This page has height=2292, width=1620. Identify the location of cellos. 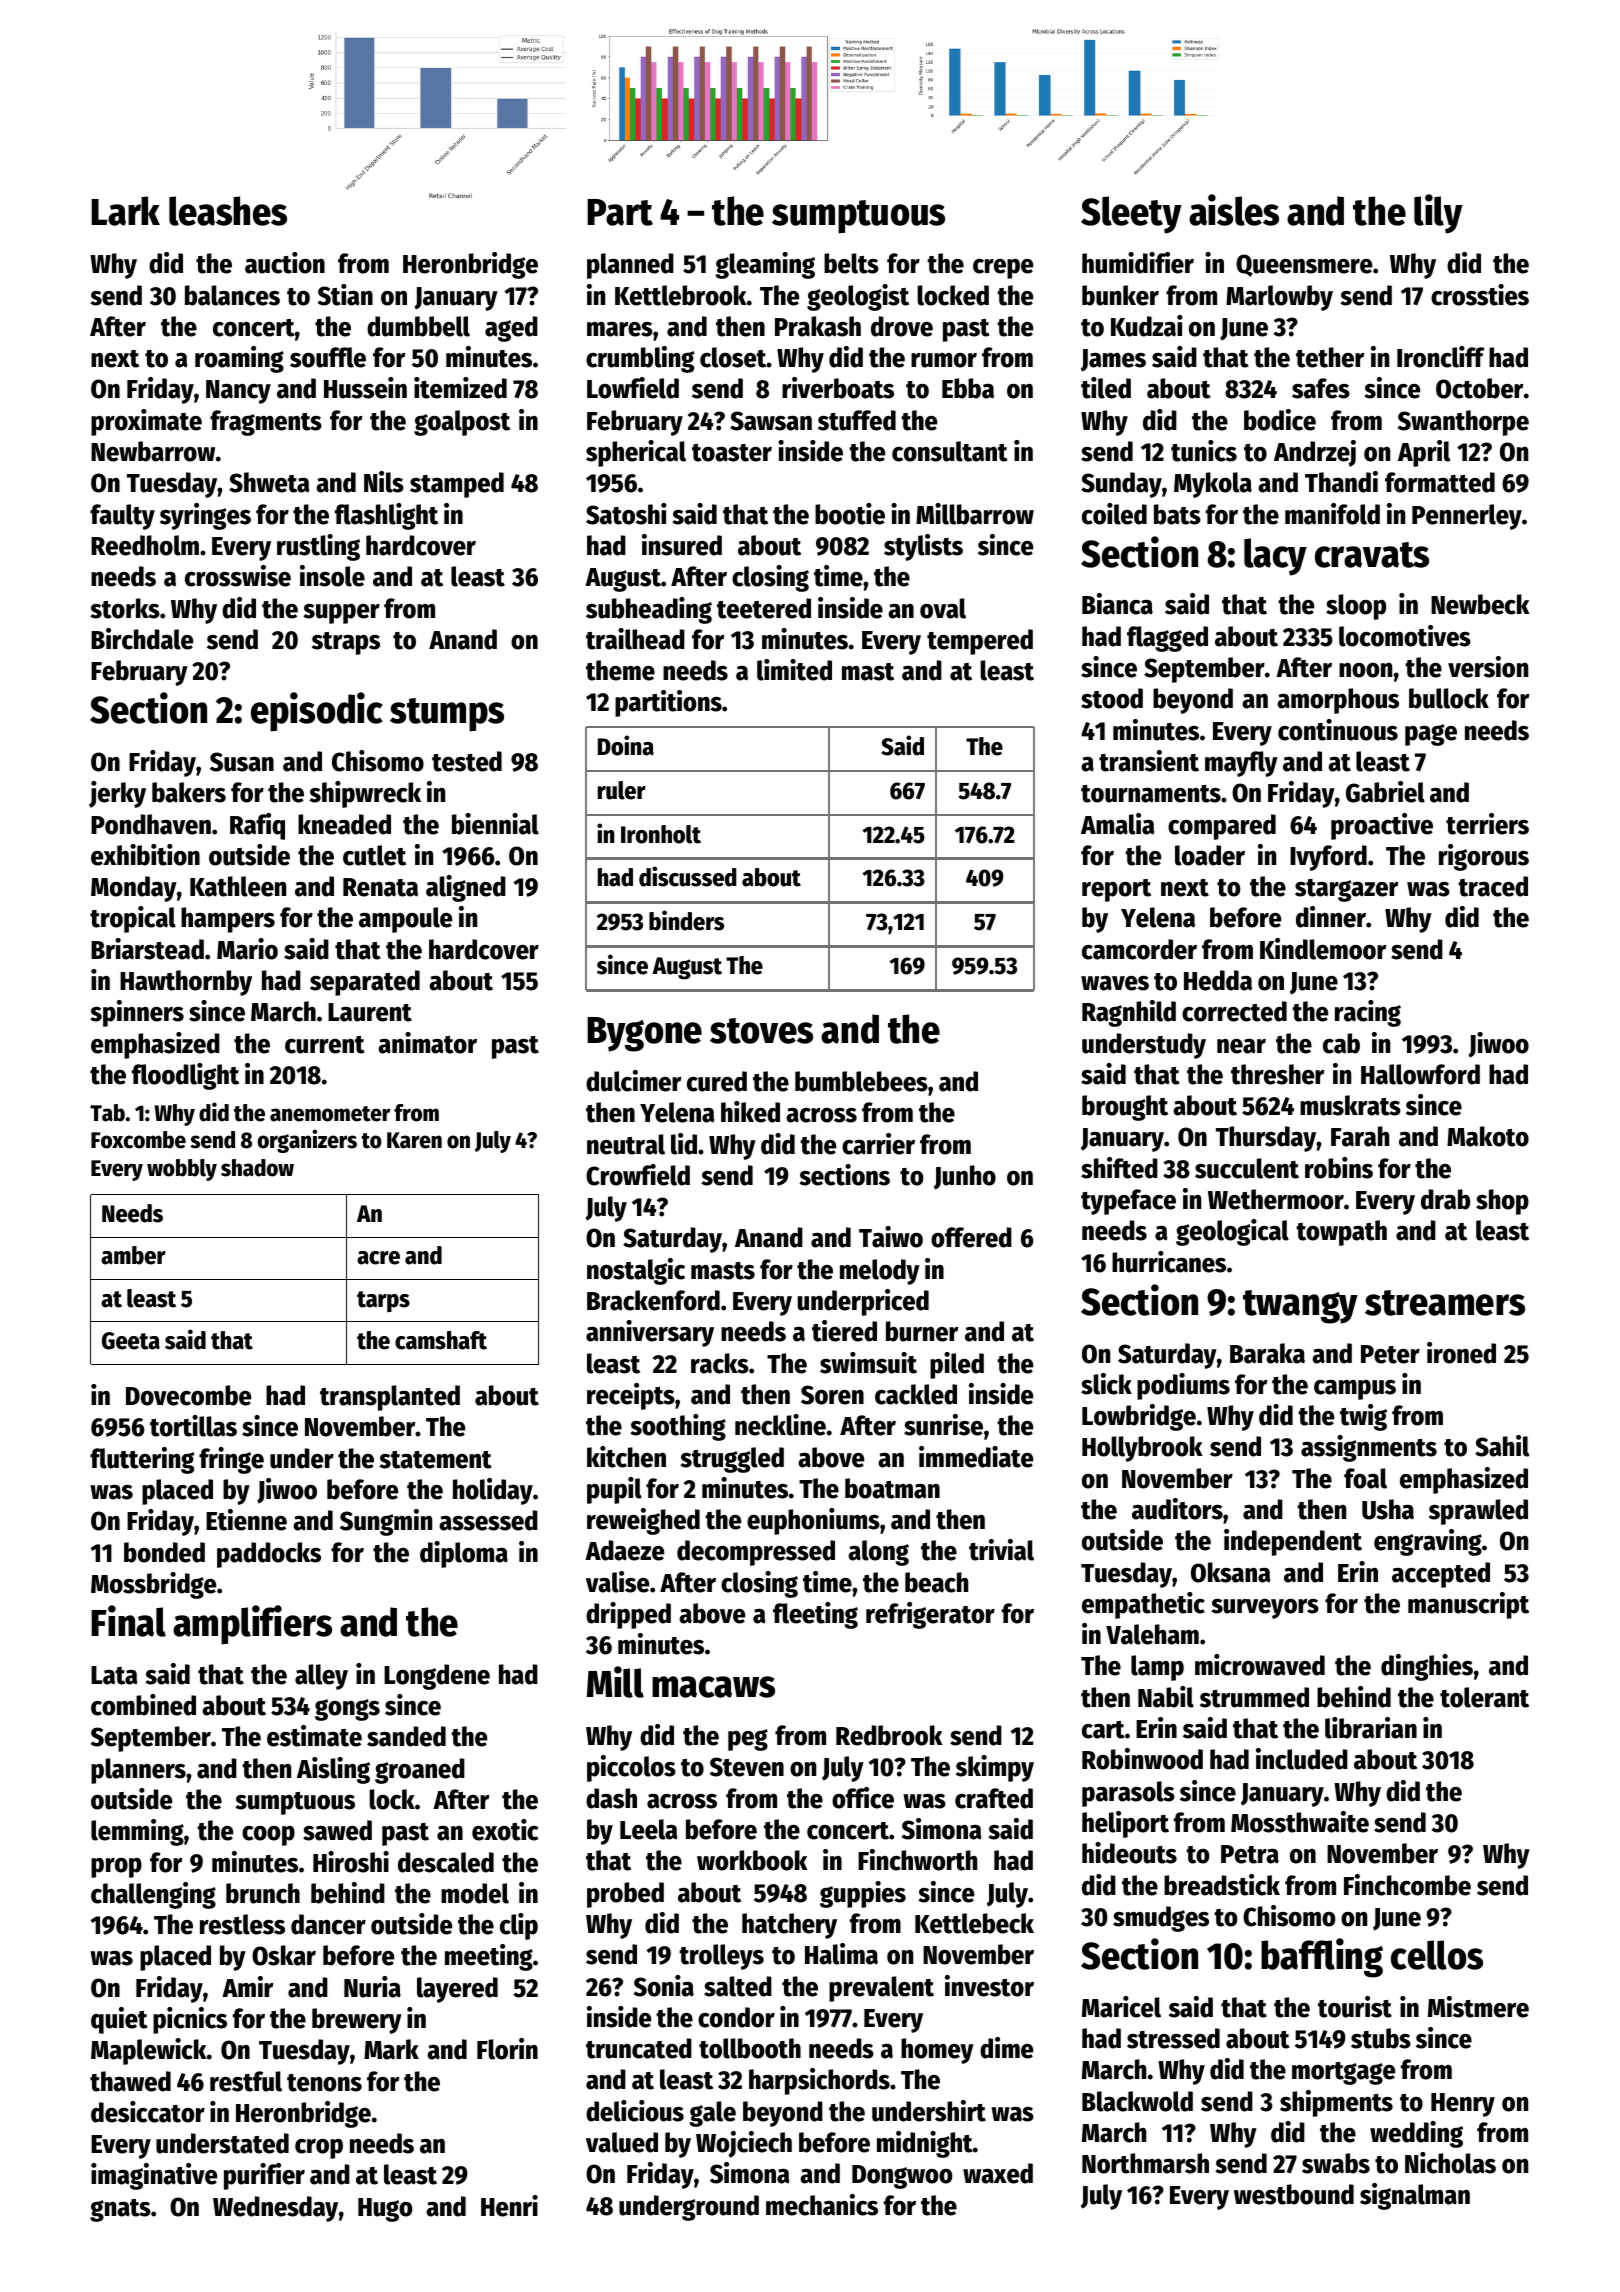
(1437, 1955).
